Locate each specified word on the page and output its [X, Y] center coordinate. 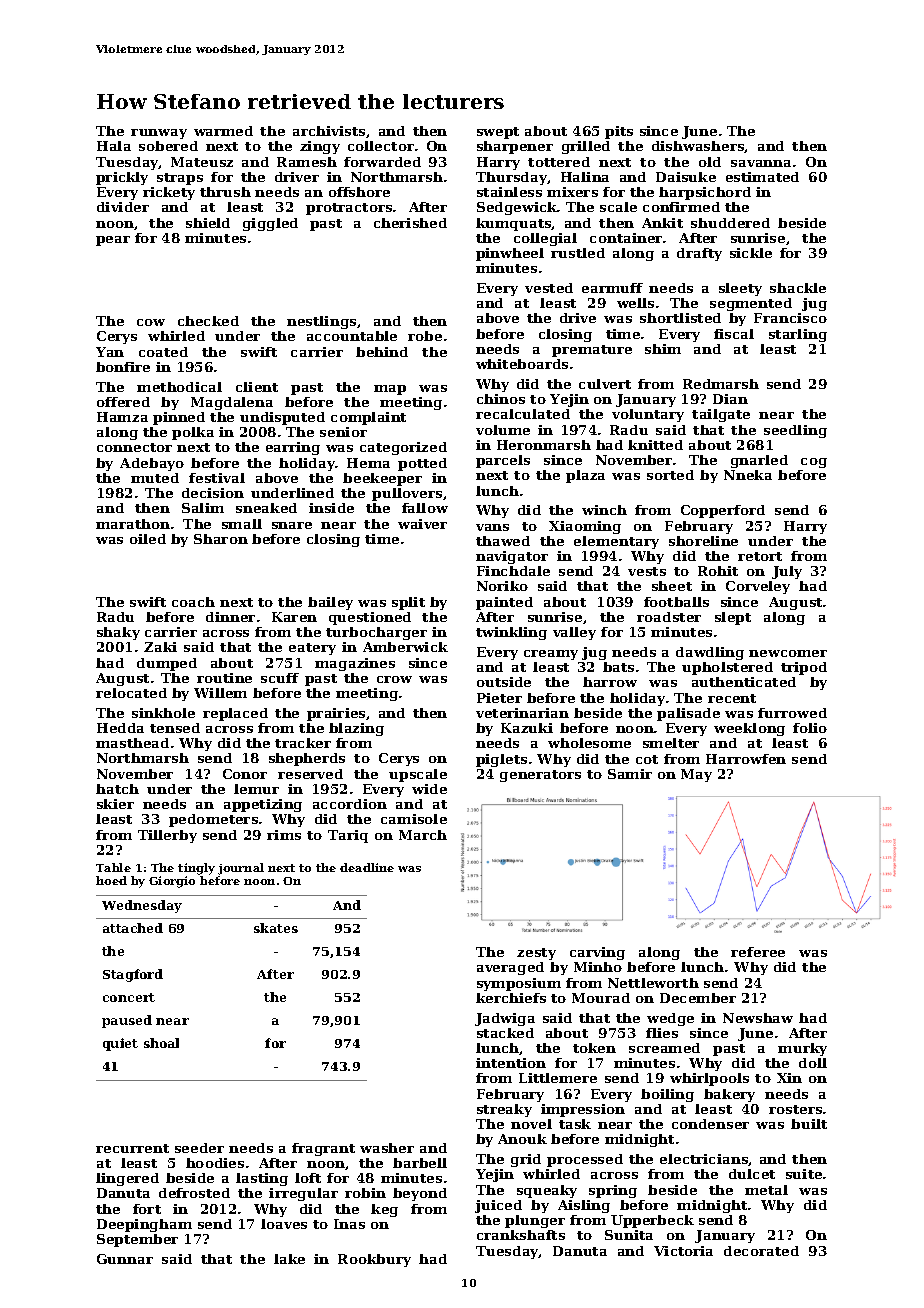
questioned [370, 618]
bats [618, 667]
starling [798, 335]
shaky [118, 633]
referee [758, 952]
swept [498, 133]
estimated [762, 177]
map [390, 390]
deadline [367, 867]
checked [208, 321]
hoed [111, 880]
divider [123, 207]
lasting [262, 1179]
